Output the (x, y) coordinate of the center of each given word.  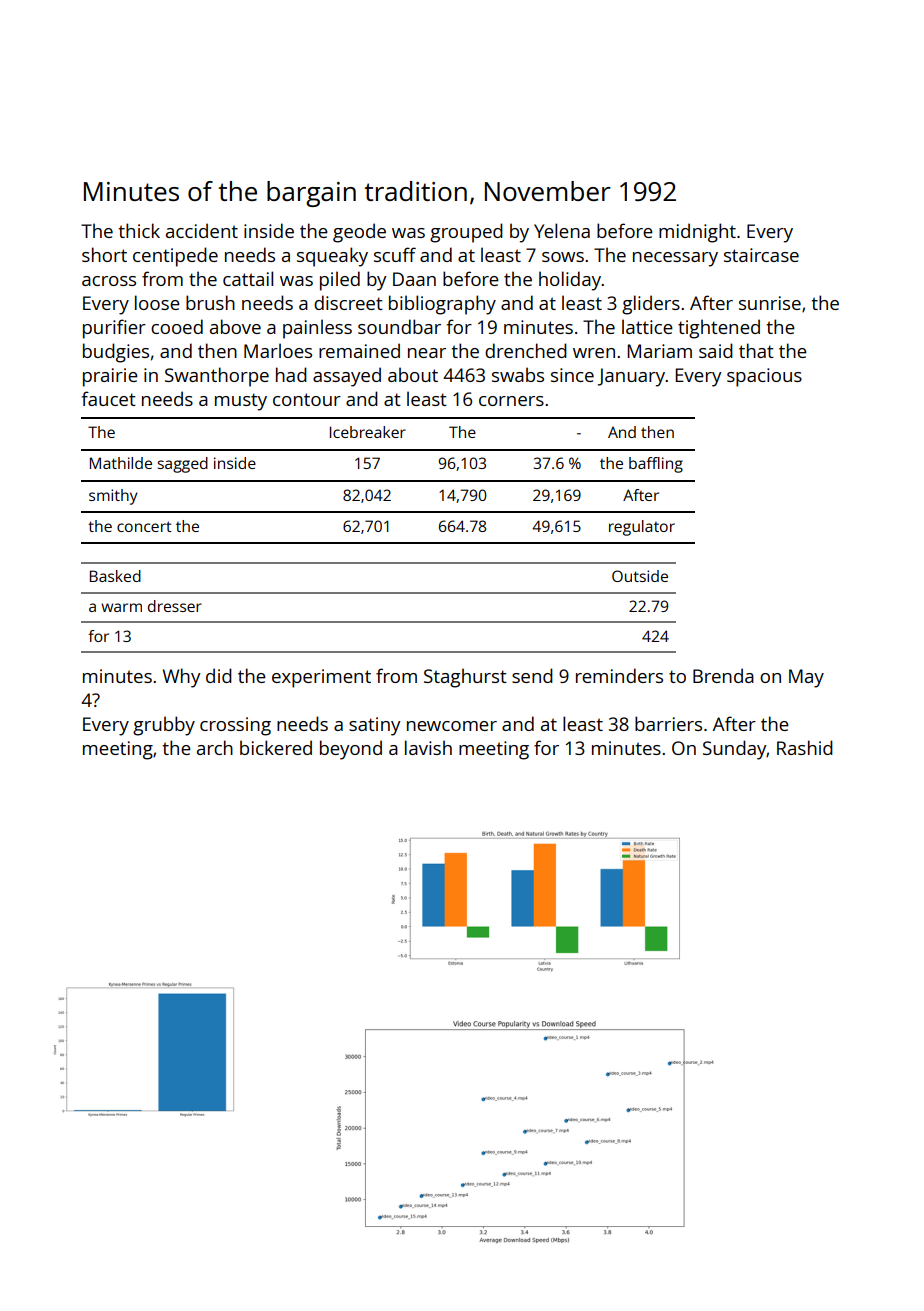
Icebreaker (368, 432)
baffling (656, 465)
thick (139, 230)
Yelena (562, 230)
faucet (109, 398)
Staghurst (465, 678)
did (219, 675)
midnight (697, 233)
